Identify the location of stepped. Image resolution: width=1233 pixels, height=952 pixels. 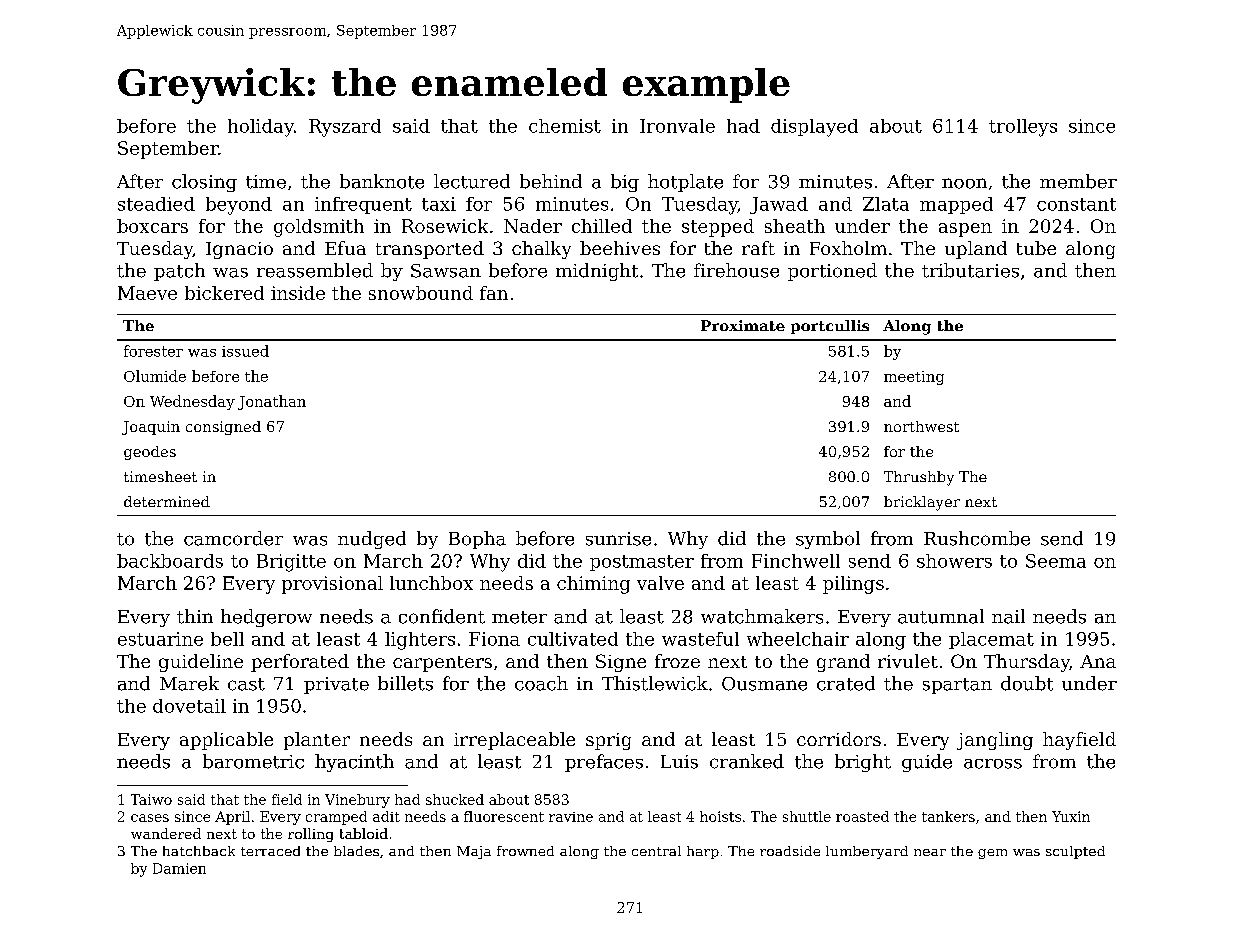
(718, 228).
